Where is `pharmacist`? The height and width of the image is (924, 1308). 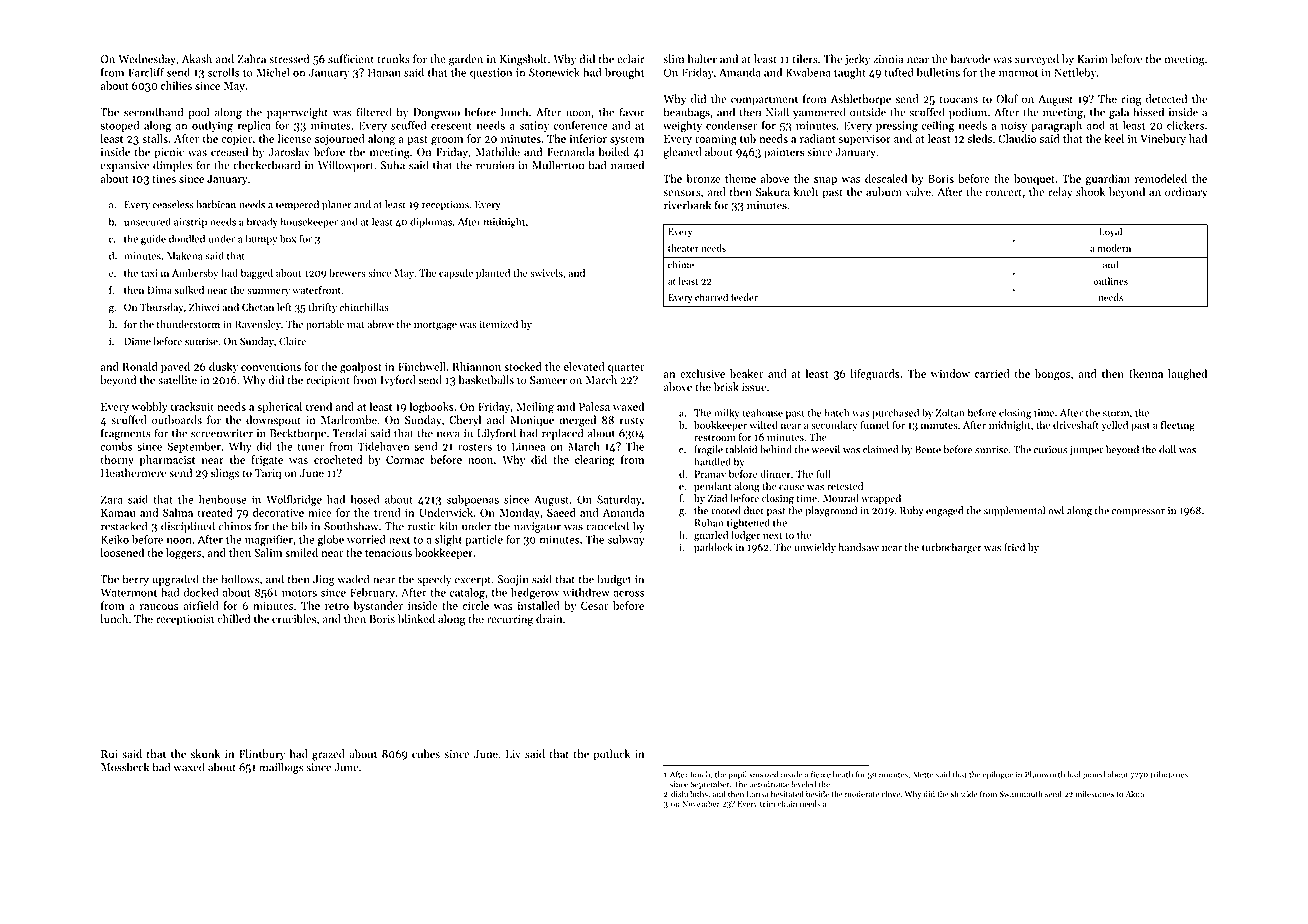 pharmacist is located at coordinates (167, 460).
